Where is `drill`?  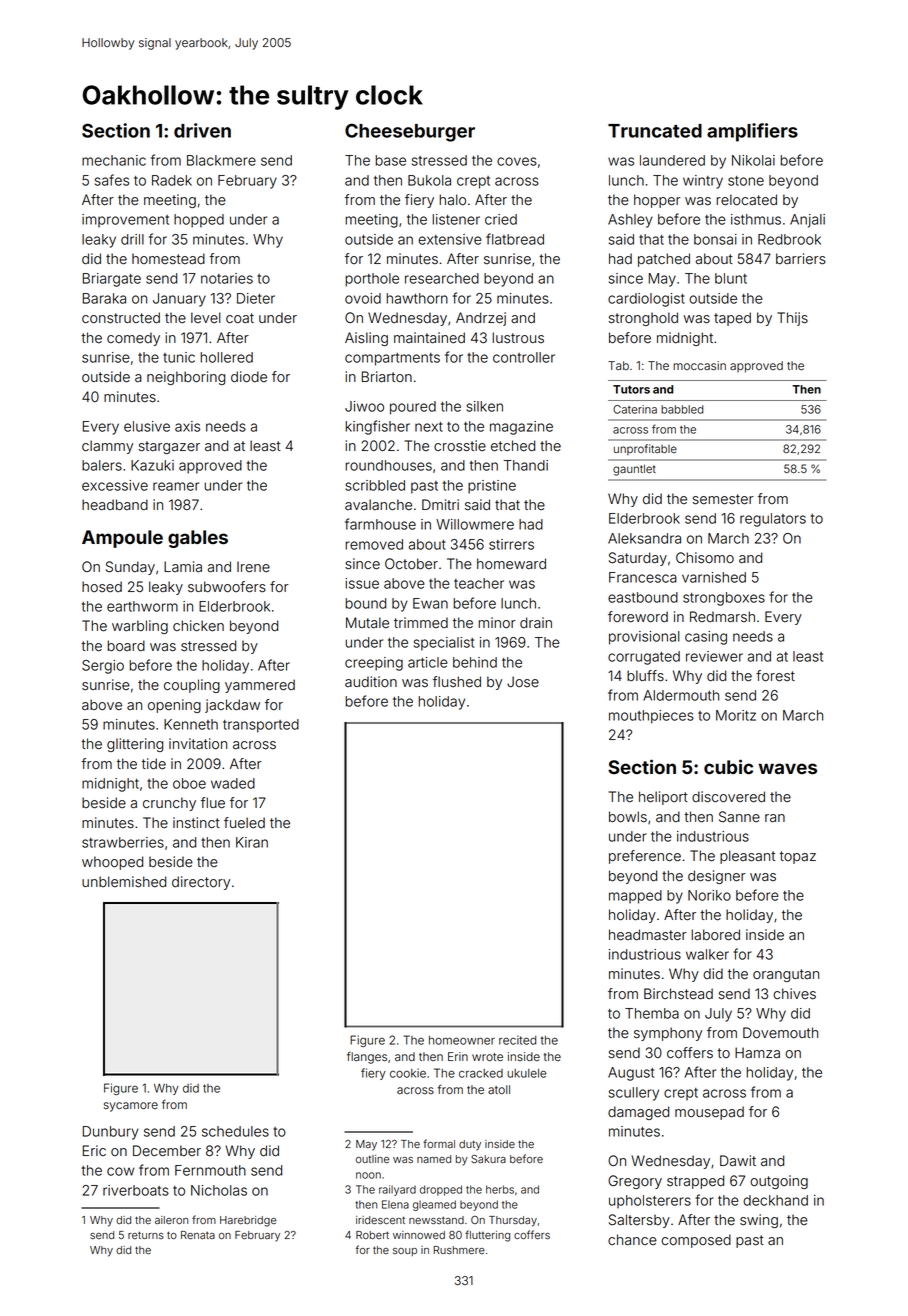
drill is located at coordinates (132, 239).
